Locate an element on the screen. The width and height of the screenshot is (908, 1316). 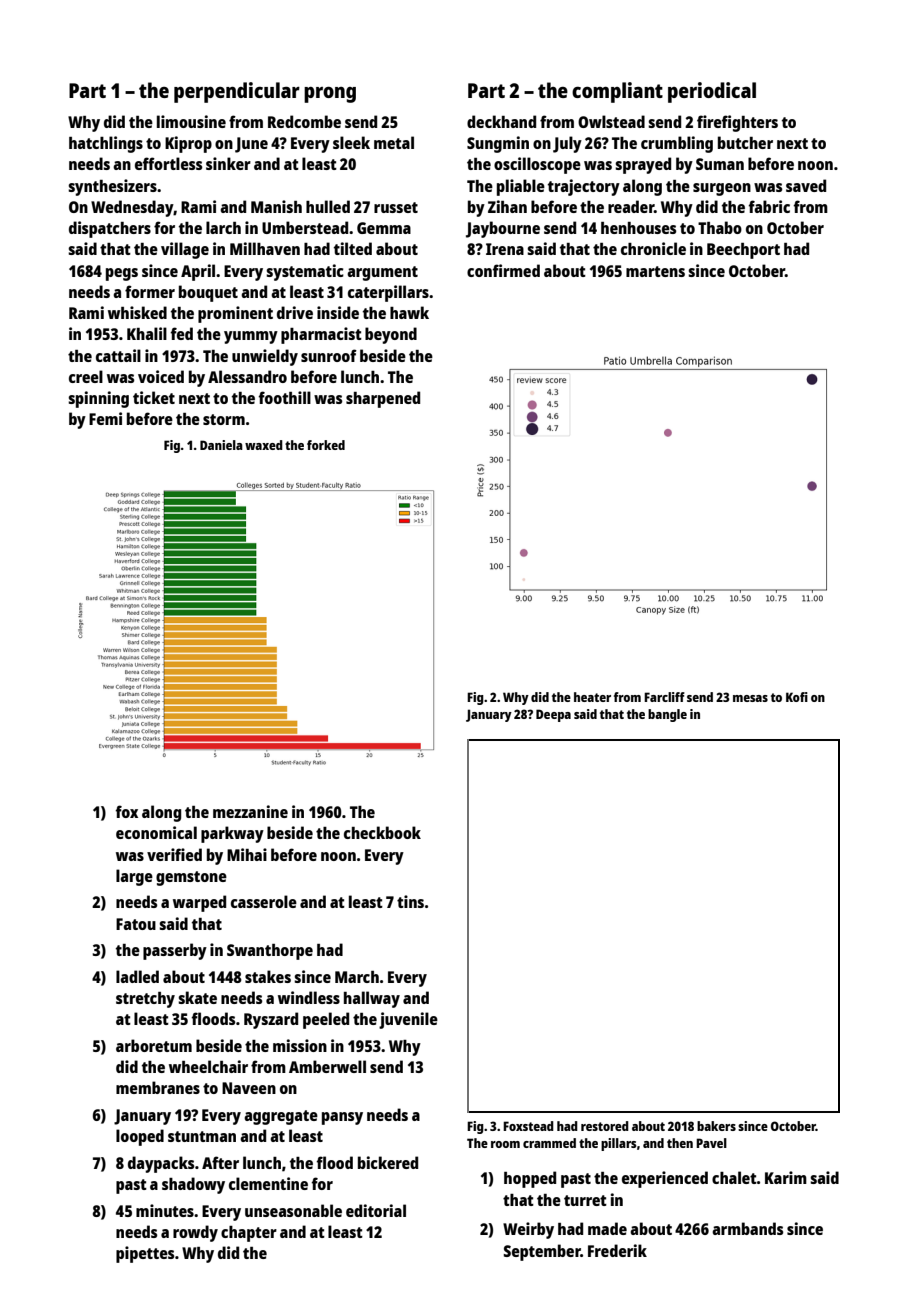
prong is located at coordinates (330, 94).
